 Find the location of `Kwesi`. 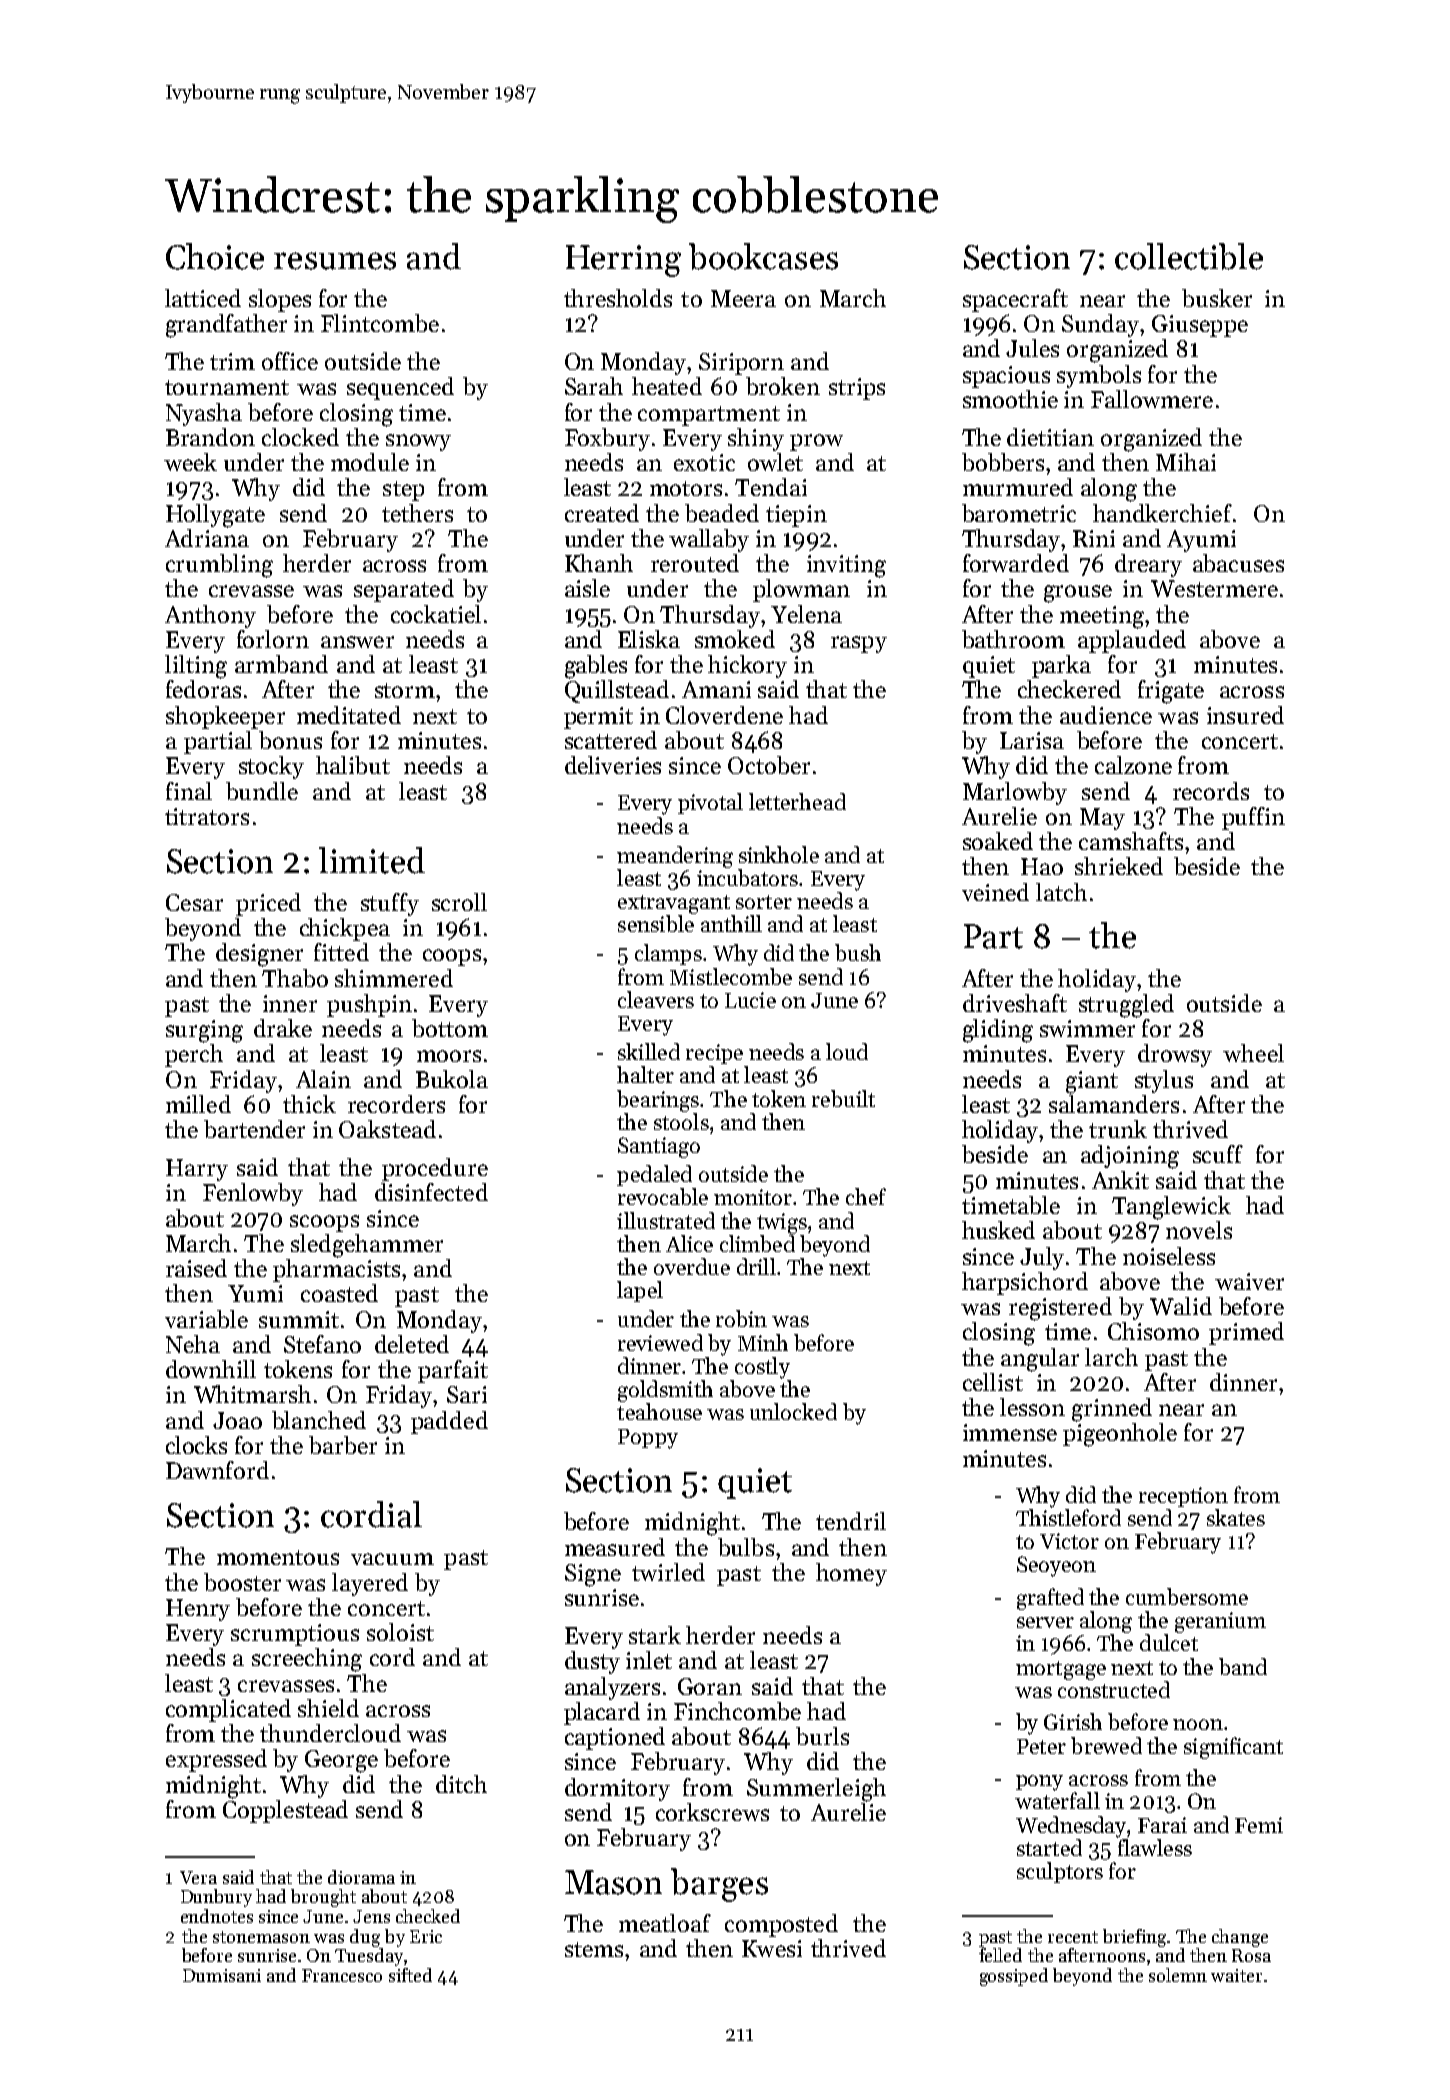

Kwesi is located at coordinates (772, 1948).
